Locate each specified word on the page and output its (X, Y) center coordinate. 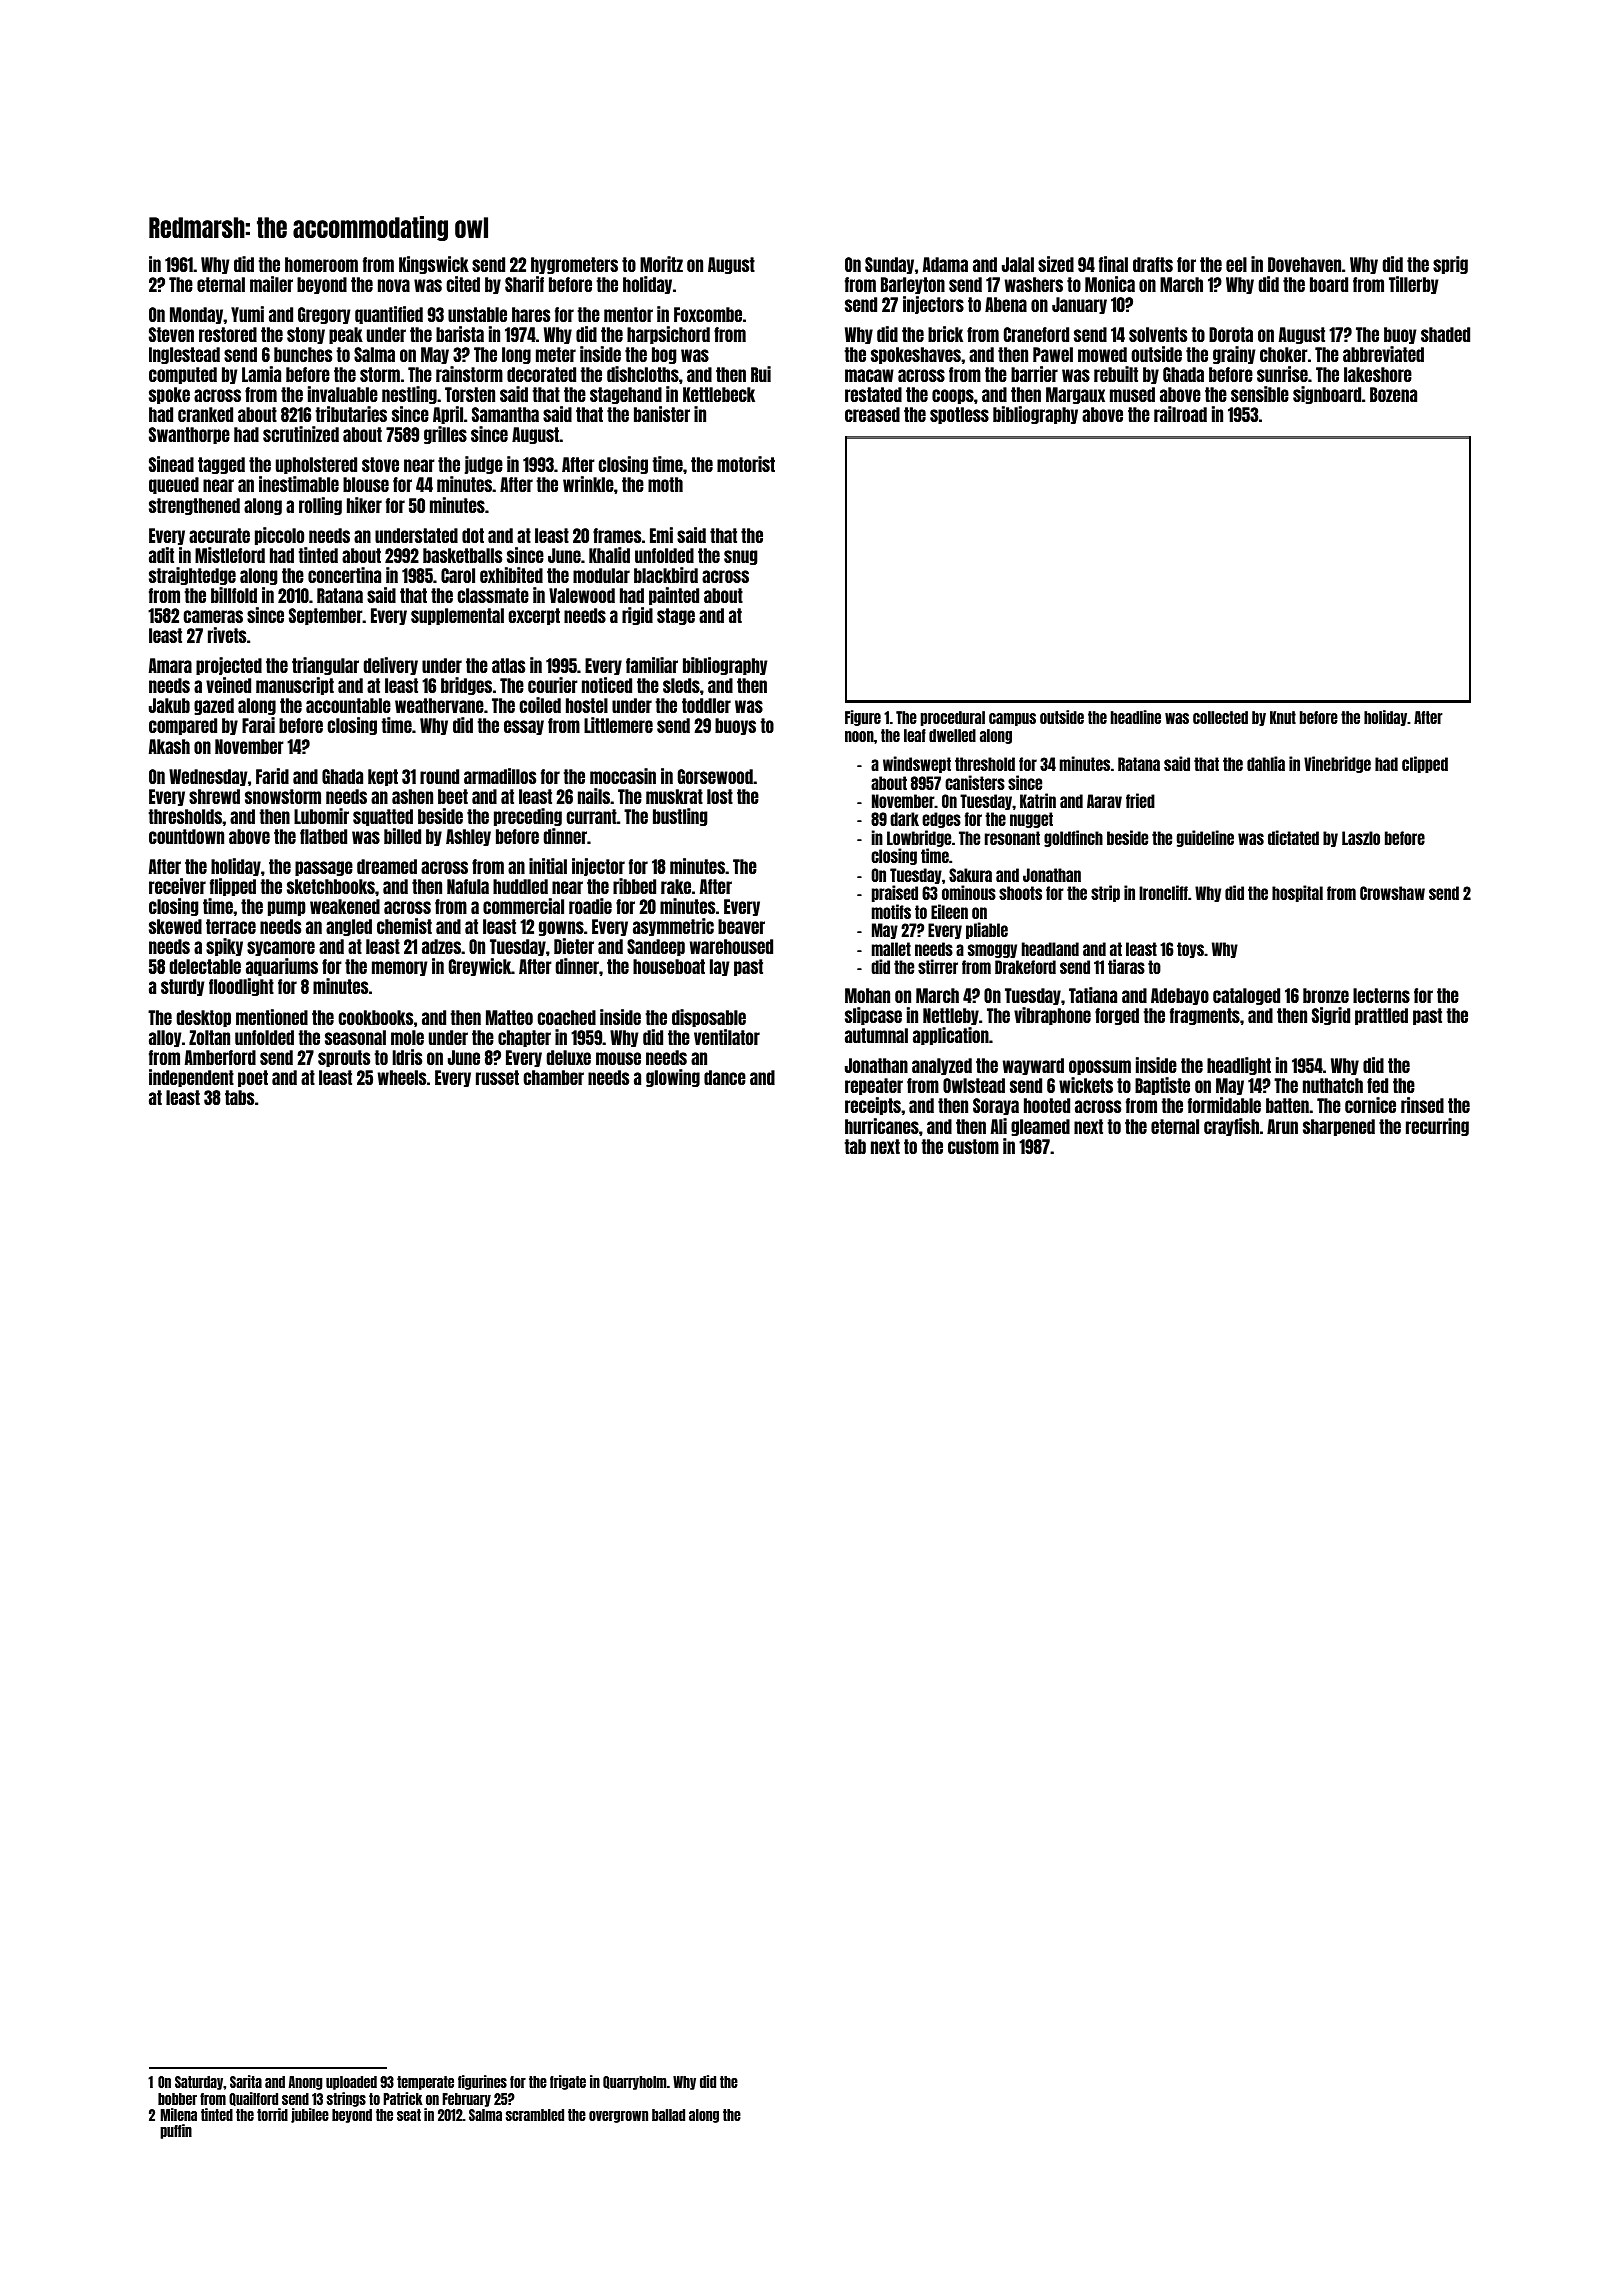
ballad (668, 2115)
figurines (482, 2082)
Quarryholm (634, 2083)
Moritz (661, 264)
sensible (1260, 394)
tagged (221, 465)
